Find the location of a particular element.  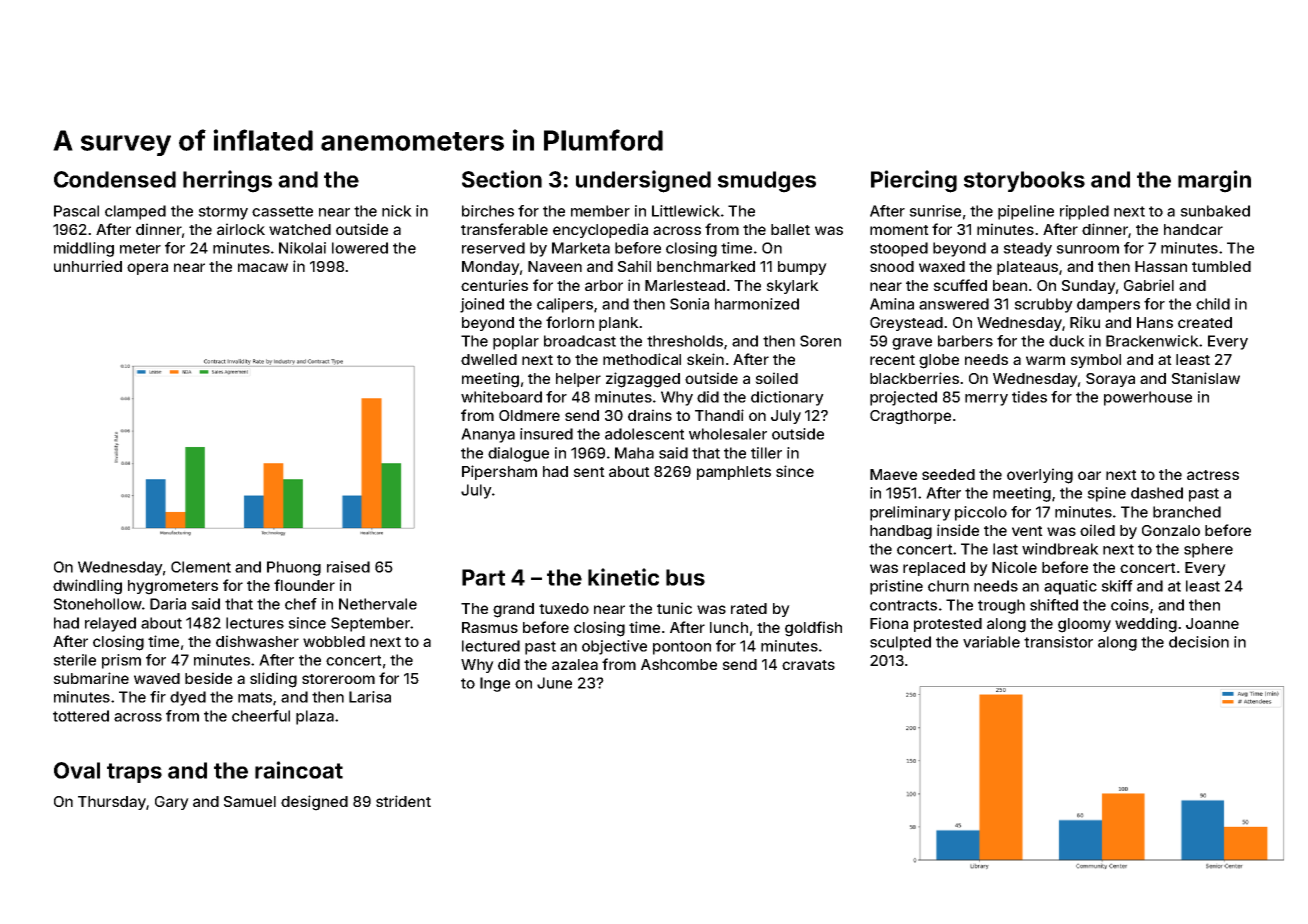

cravats is located at coordinates (808, 665).
